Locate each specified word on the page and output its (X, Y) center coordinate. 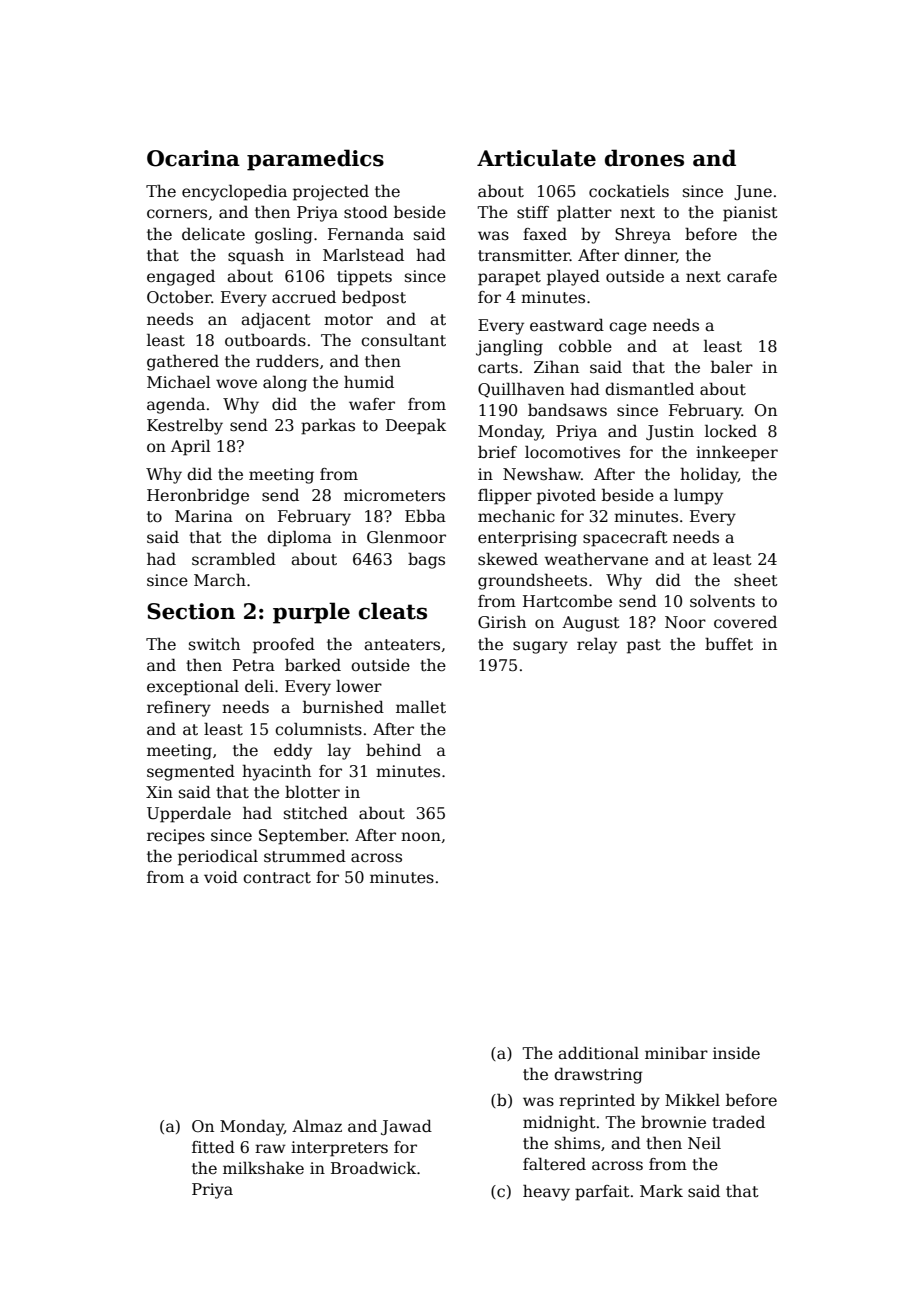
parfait (602, 1193)
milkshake (263, 1168)
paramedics (315, 160)
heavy (546, 1192)
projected (331, 193)
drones (644, 158)
